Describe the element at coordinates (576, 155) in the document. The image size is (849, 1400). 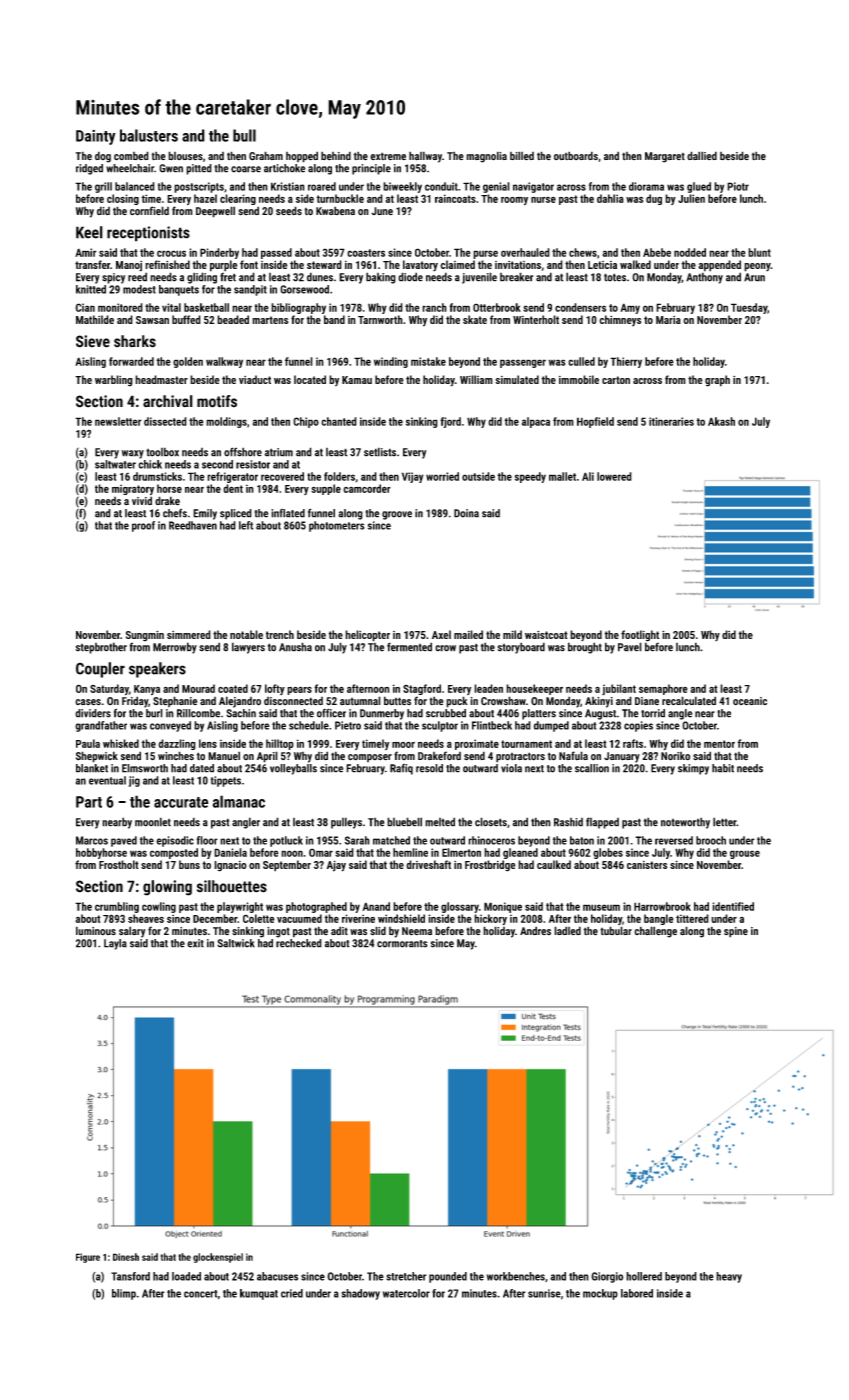
I see `outboards` at that location.
